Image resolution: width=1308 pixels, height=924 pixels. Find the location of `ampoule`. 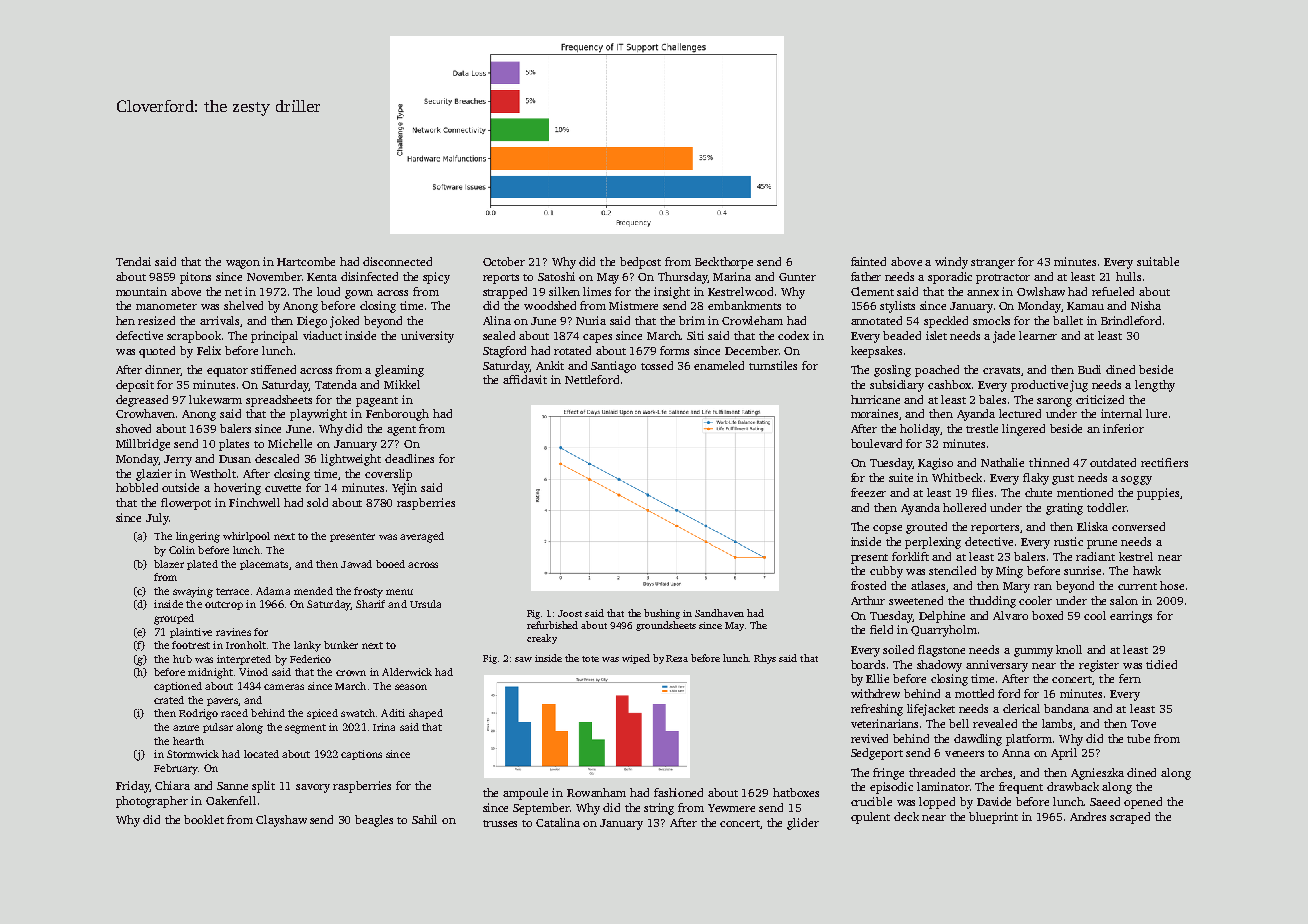

ampoule is located at coordinates (525, 794).
